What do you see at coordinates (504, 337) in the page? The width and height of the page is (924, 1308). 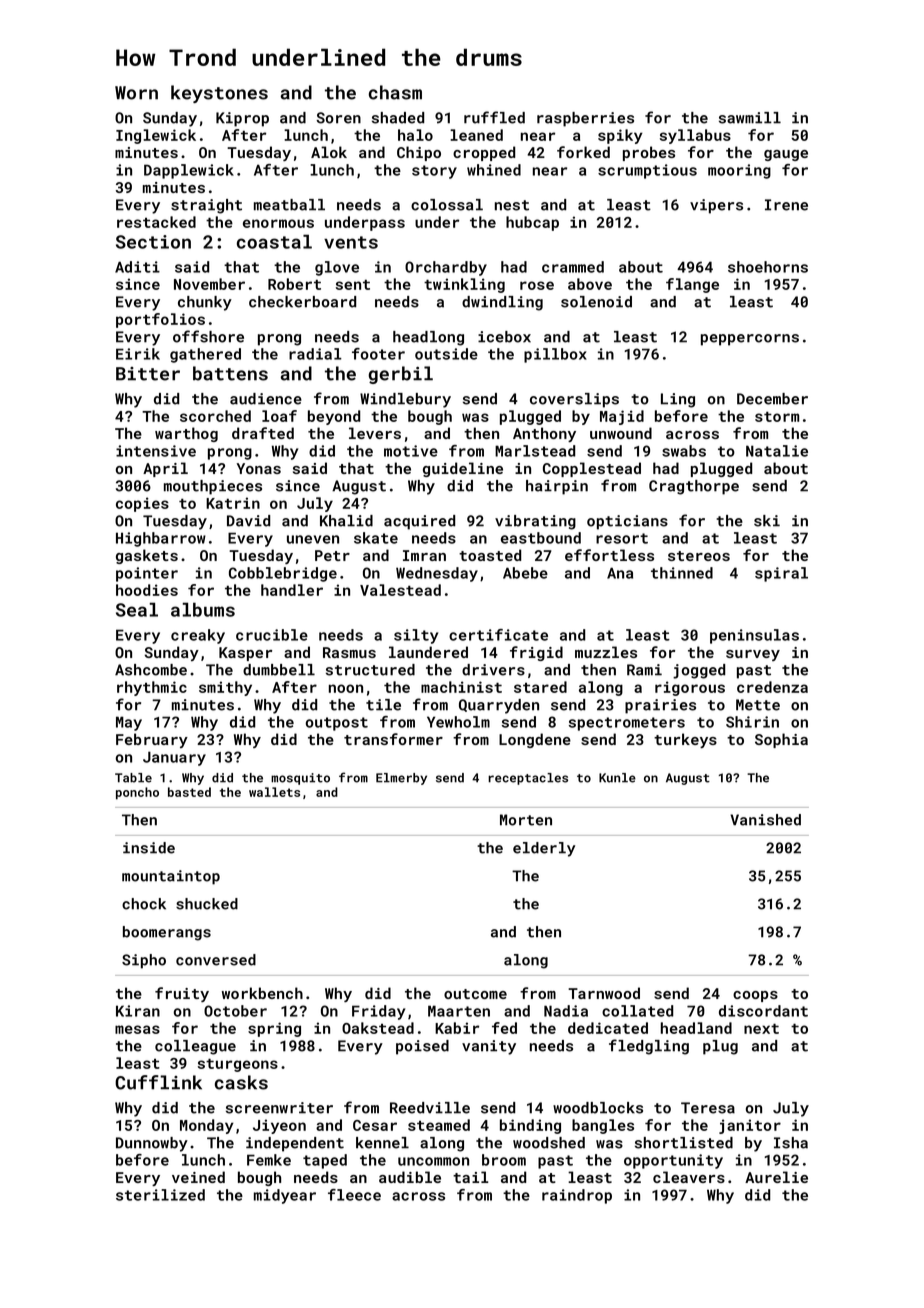 I see `icebox` at bounding box center [504, 337].
